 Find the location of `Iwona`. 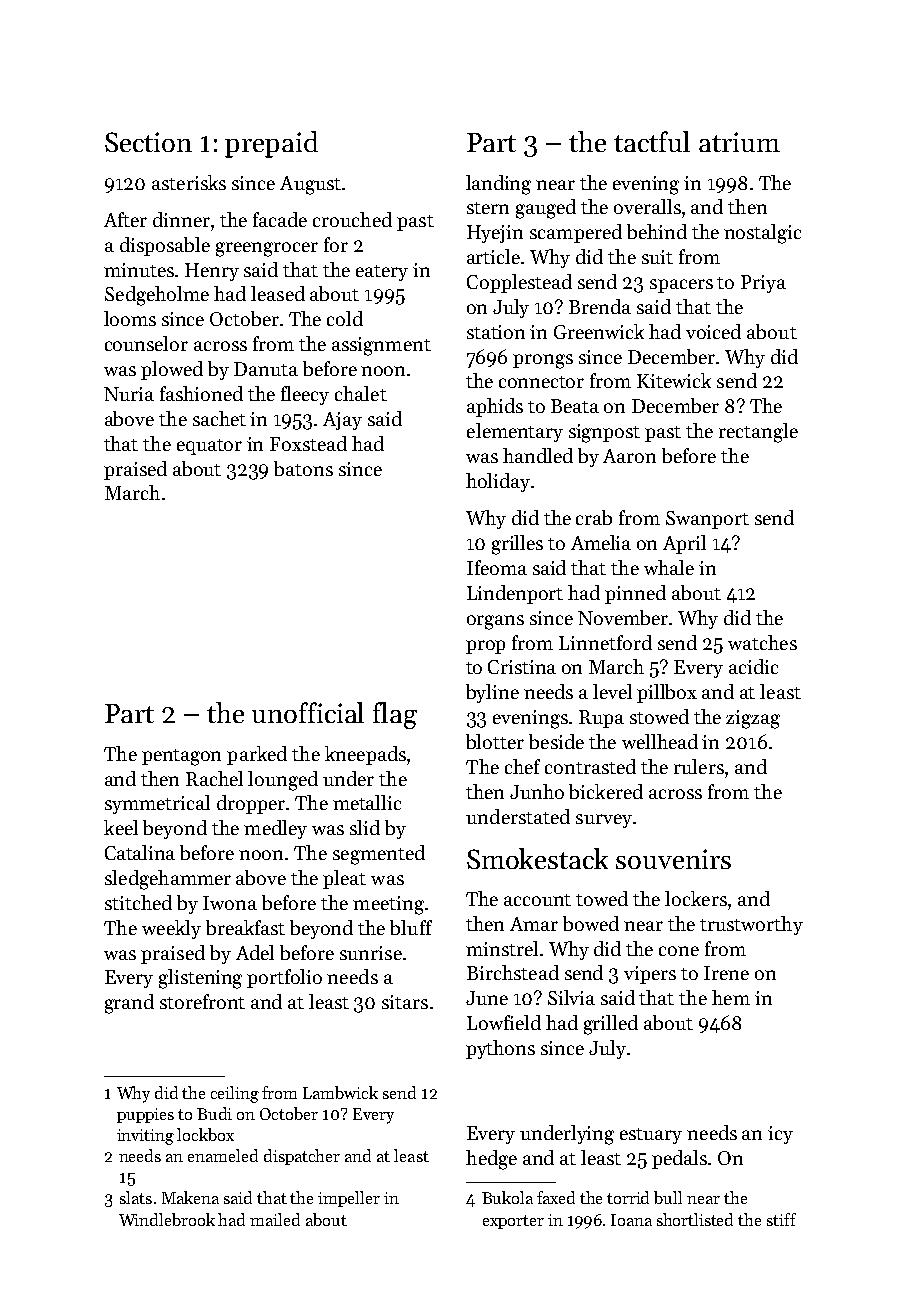

Iwona is located at coordinates (230, 903).
